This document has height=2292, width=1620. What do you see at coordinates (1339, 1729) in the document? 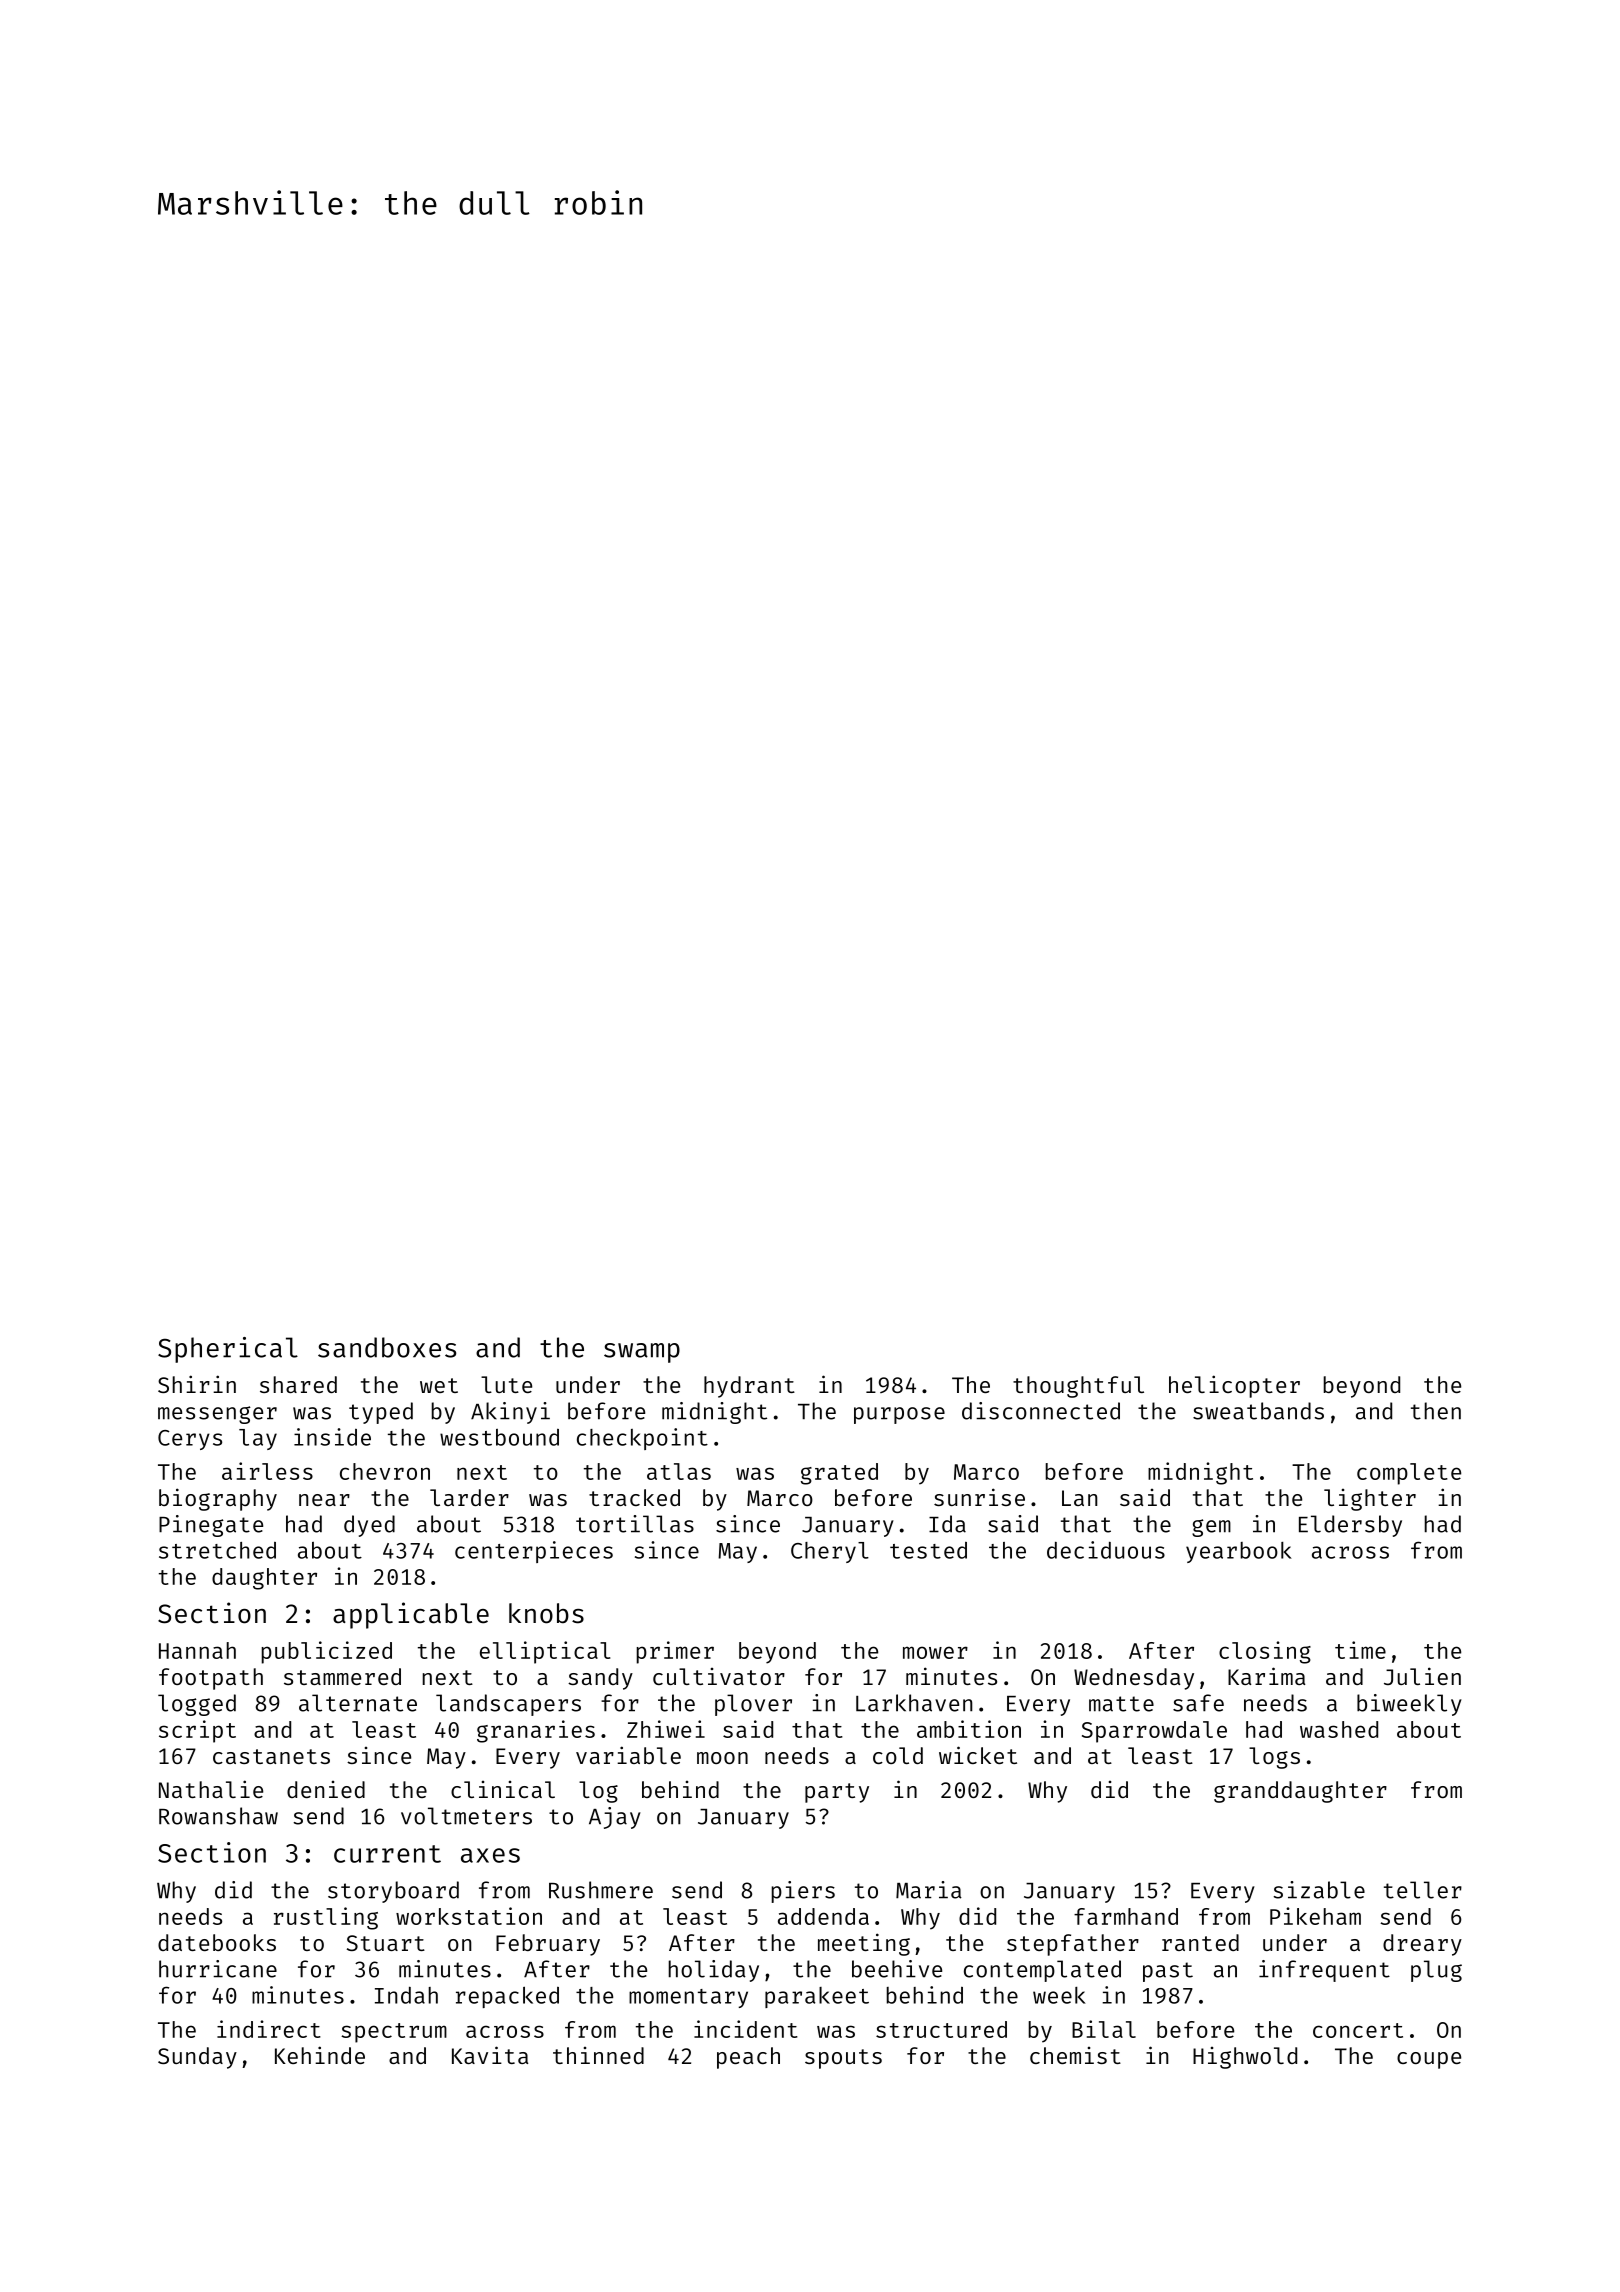
I see `washed` at bounding box center [1339, 1729].
